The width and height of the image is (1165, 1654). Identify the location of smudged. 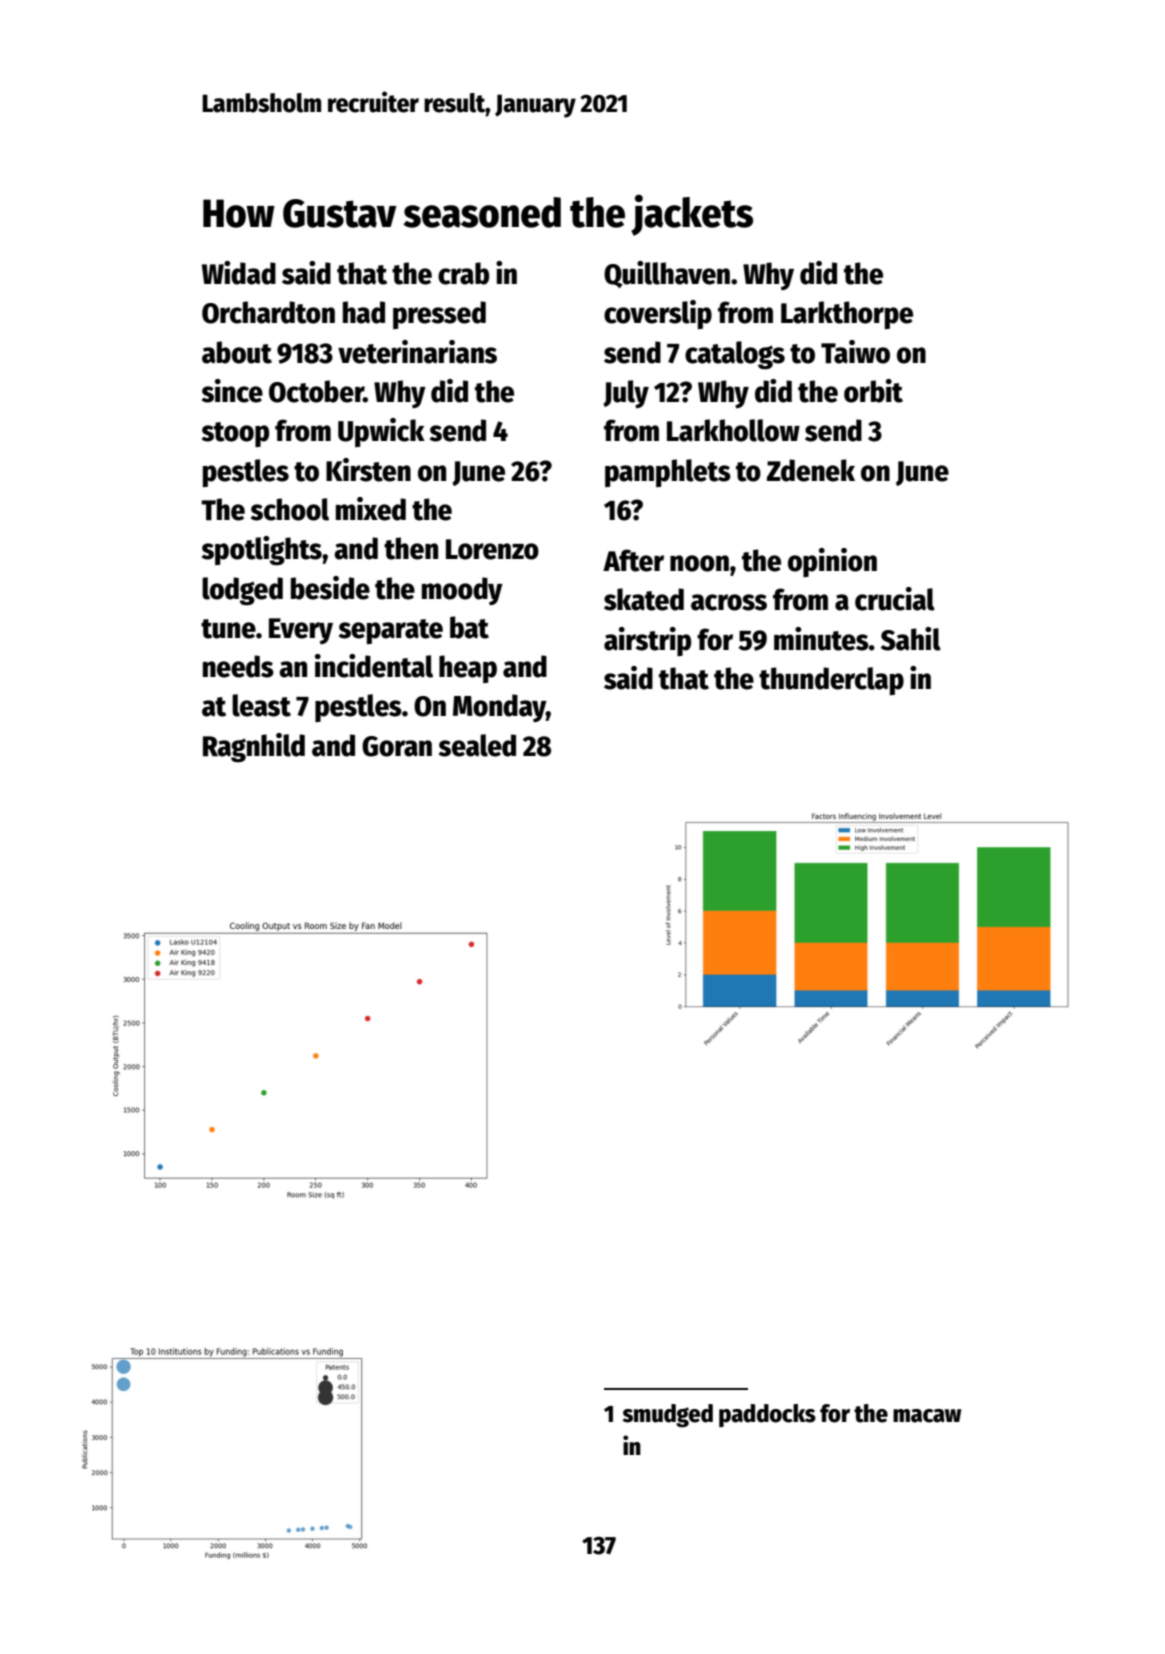
(667, 1416).
